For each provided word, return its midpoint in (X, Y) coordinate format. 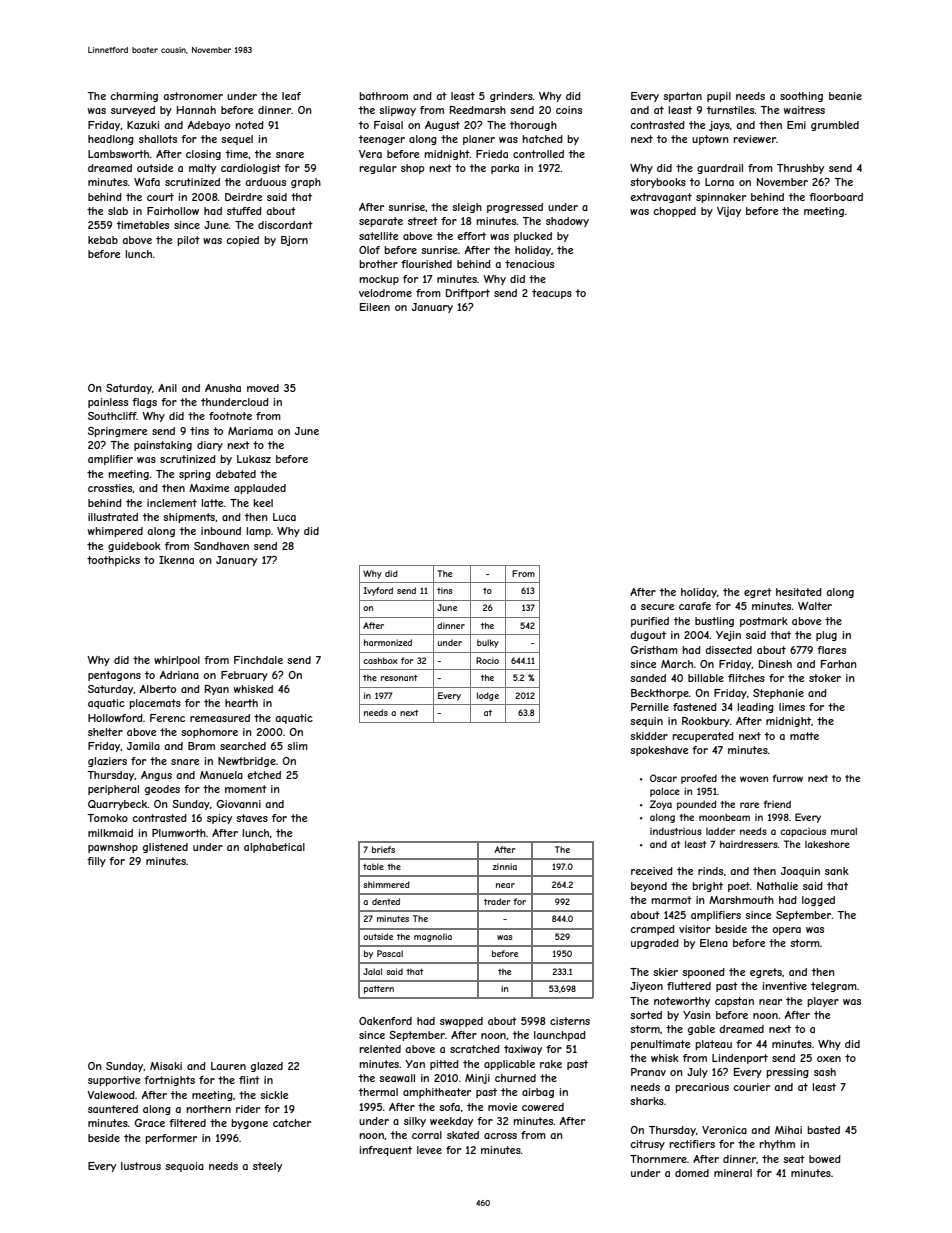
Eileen (375, 307)
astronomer (193, 96)
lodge (488, 696)
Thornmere (658, 1159)
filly (96, 862)
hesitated (799, 592)
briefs (383, 849)
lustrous (141, 1166)
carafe (695, 606)
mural (844, 831)
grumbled (835, 126)
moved (263, 388)
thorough (533, 126)
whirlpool (177, 661)
